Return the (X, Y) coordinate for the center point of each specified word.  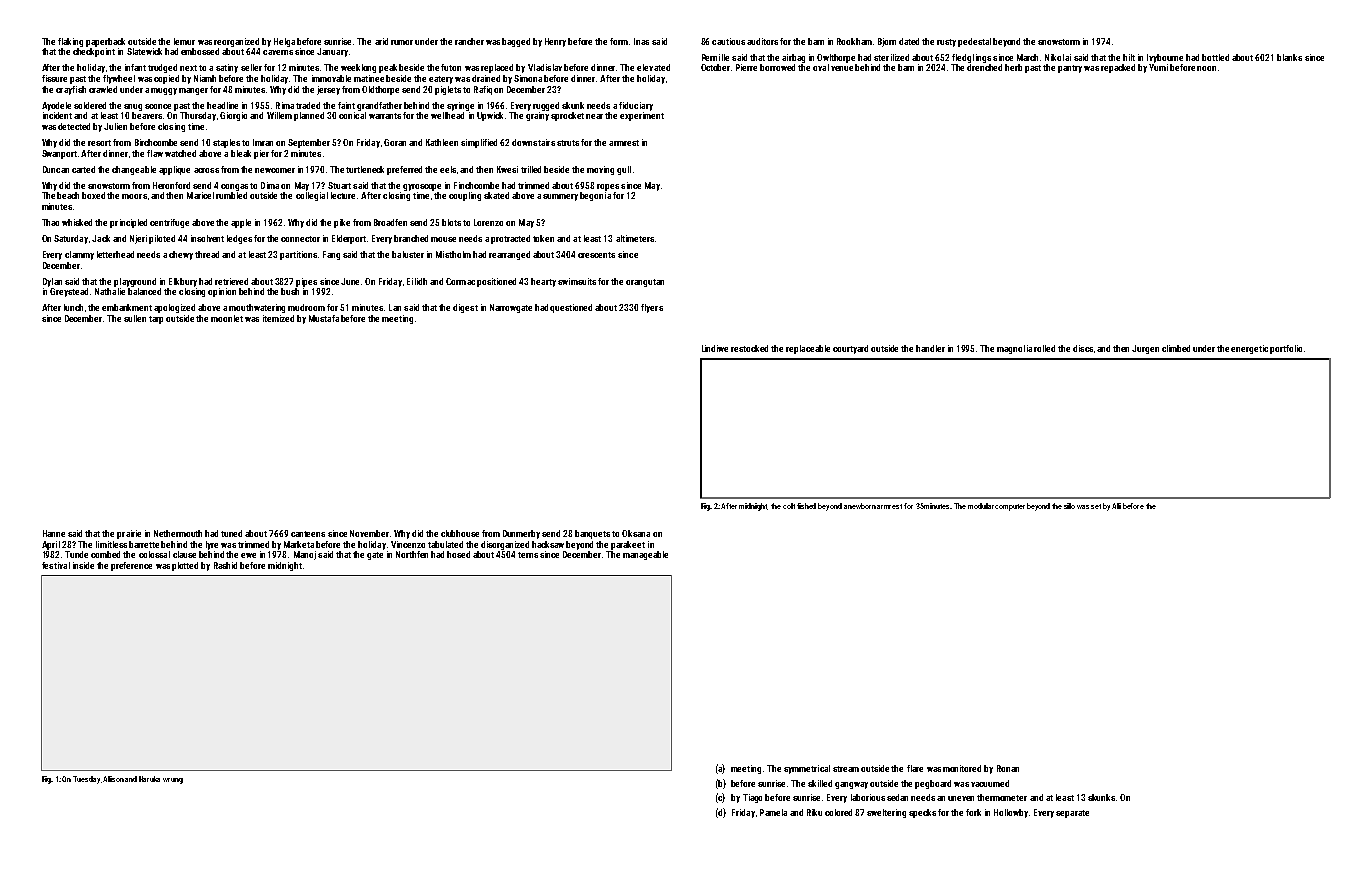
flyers (652, 308)
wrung (173, 781)
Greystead (69, 292)
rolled (1044, 348)
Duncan (56, 169)
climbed (1176, 348)
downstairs (533, 142)
